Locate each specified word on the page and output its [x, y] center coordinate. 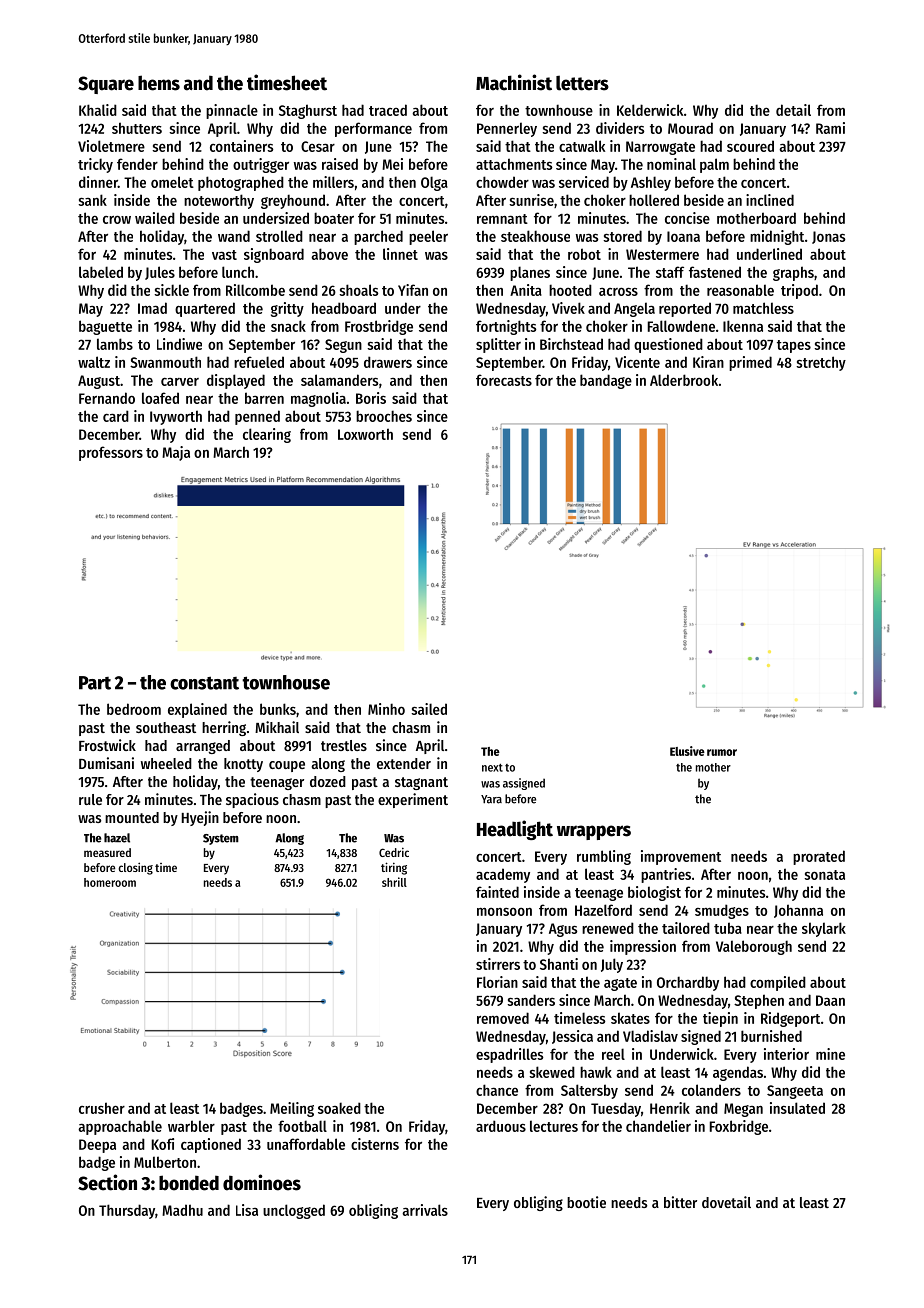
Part [95, 683]
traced [388, 110]
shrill [394, 882]
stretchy [821, 363]
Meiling [292, 1109]
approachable [120, 1127]
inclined [770, 200]
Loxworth [365, 434]
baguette [105, 327]
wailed [155, 218]
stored [622, 236]
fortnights [506, 327]
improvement [681, 857]
